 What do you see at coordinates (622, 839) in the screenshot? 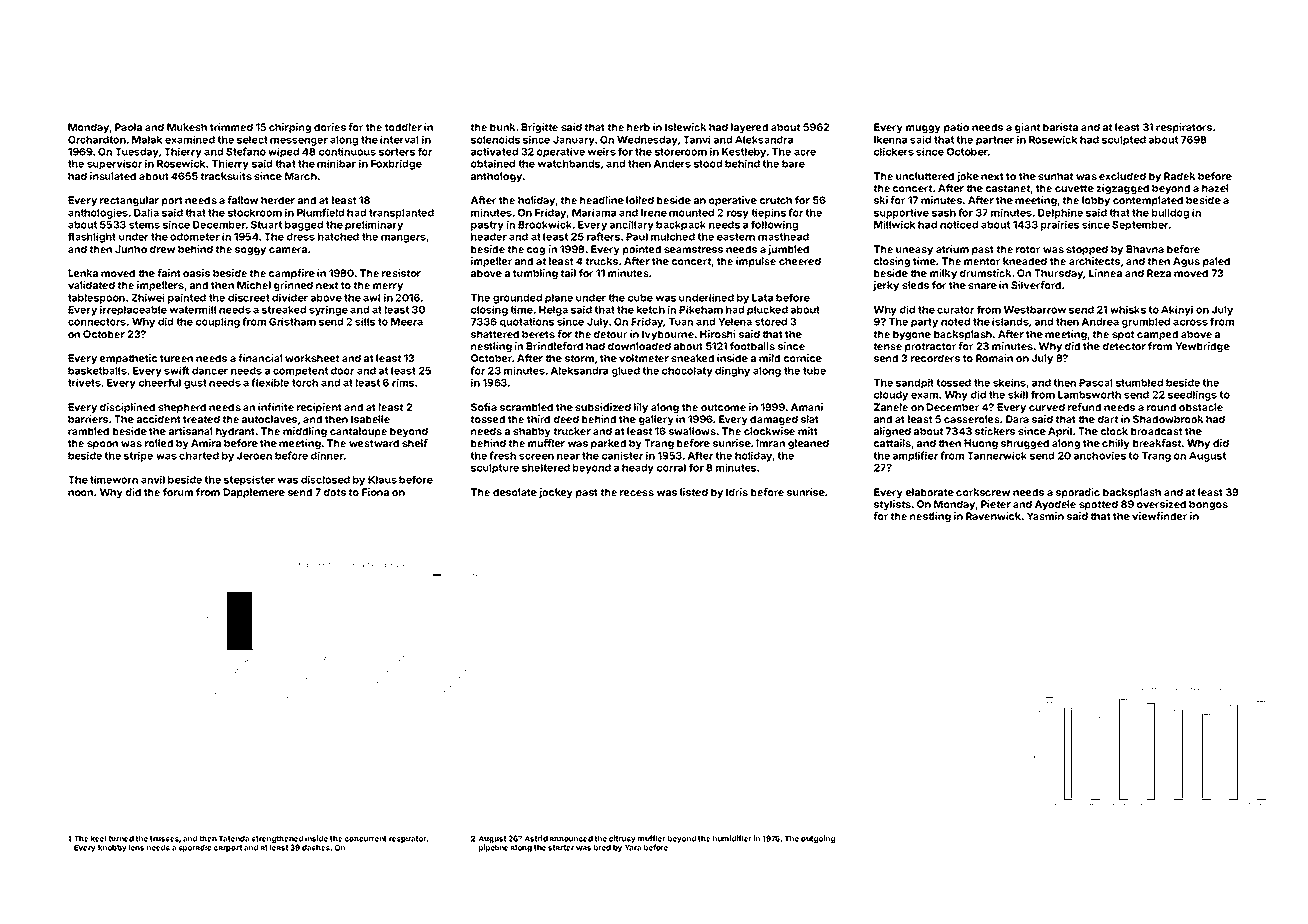
I see `citrusy` at bounding box center [622, 839].
